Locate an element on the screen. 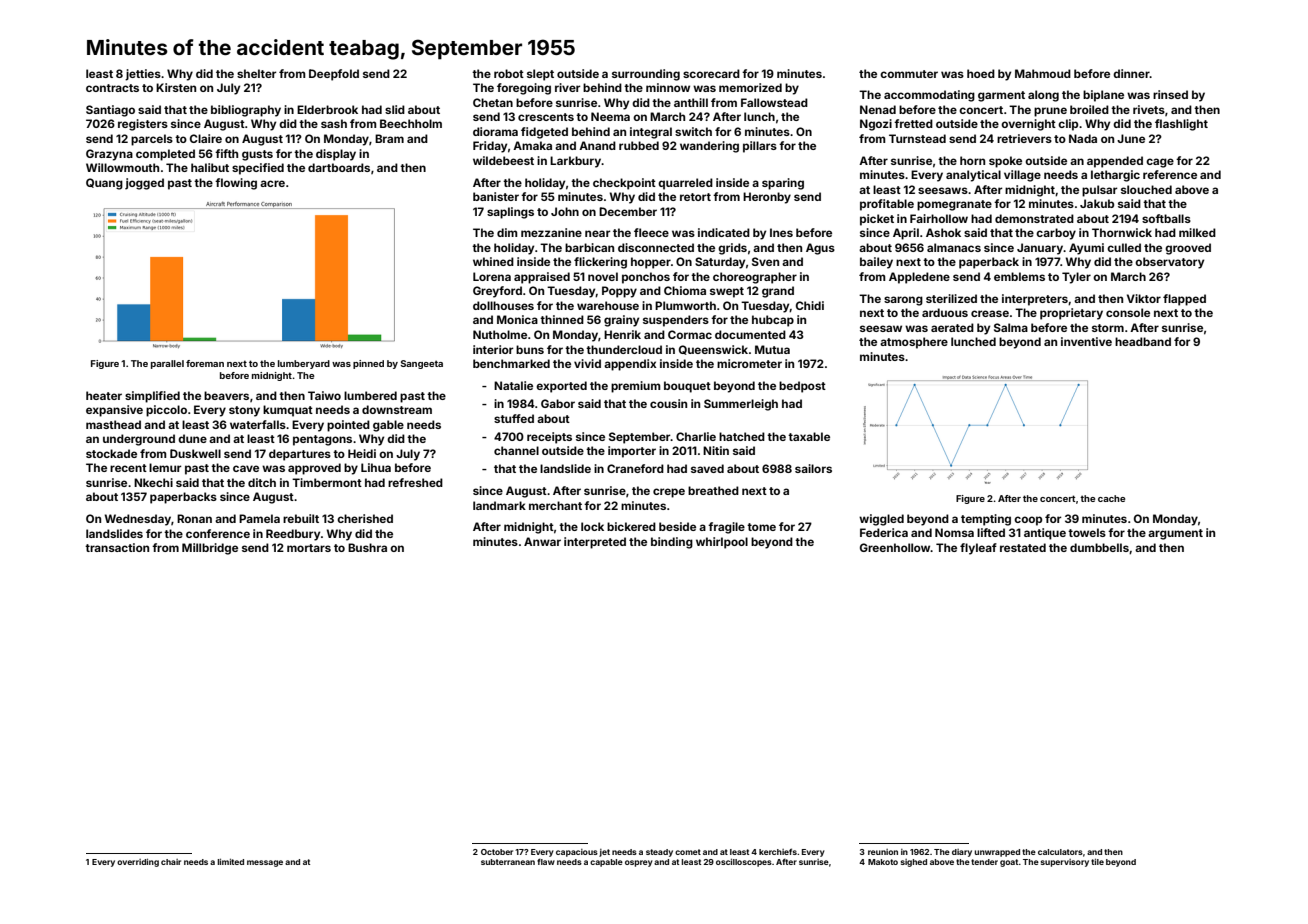 The height and width of the screenshot is (924, 1308). memorized is located at coordinates (750, 87).
